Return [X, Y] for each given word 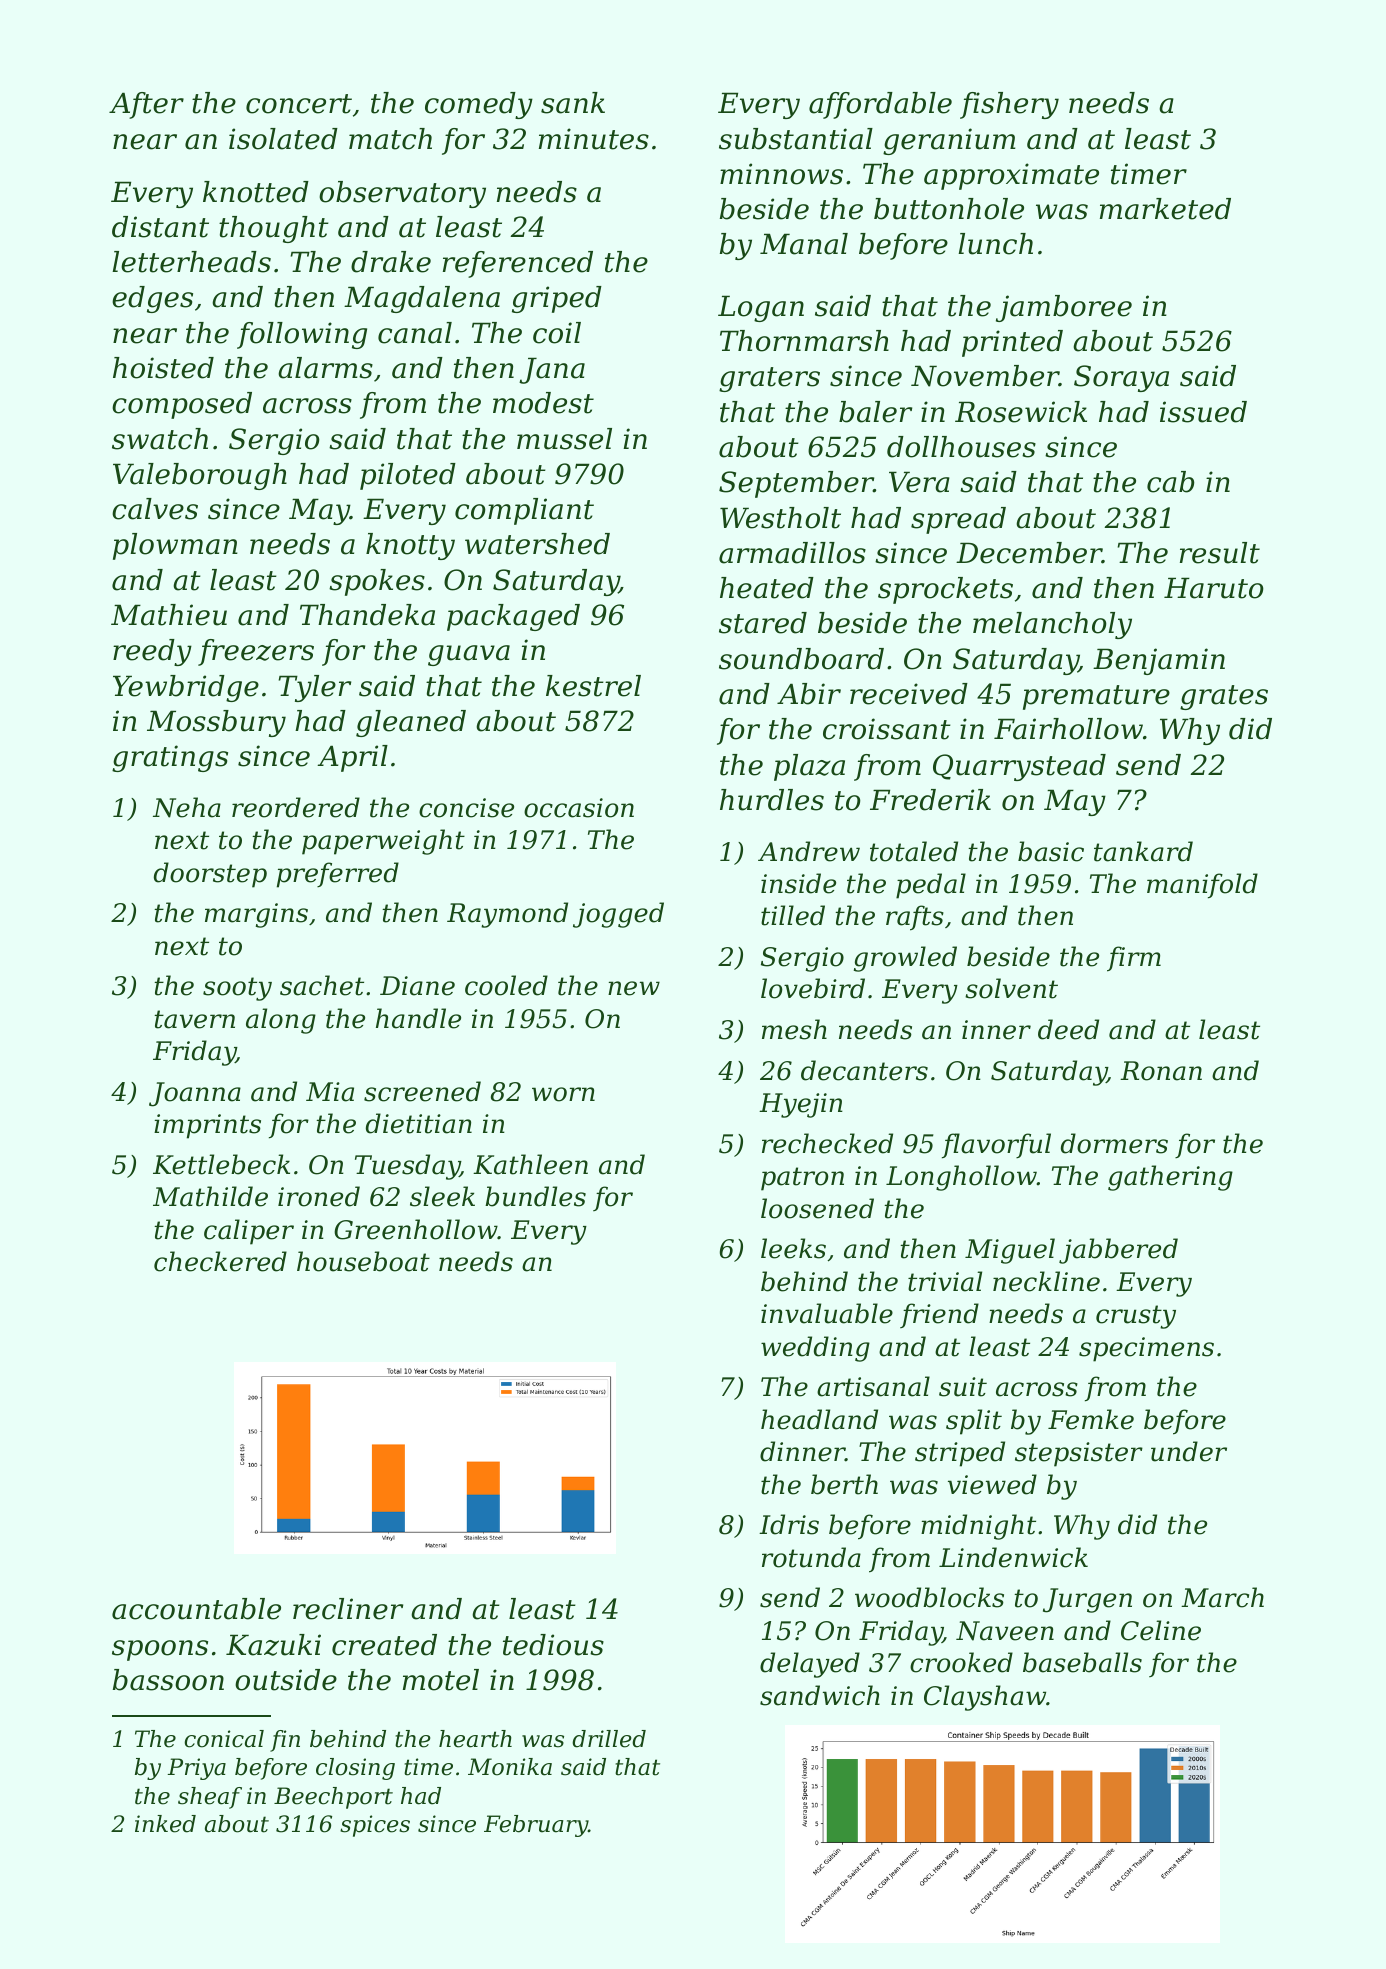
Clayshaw [985, 1698]
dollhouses [961, 447]
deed [1068, 1029]
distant [160, 227]
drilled [609, 1739]
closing [355, 1769]
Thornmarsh [804, 341]
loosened [817, 1208]
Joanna [195, 1094]
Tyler [315, 688]
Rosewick [1021, 412]
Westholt [780, 518]
